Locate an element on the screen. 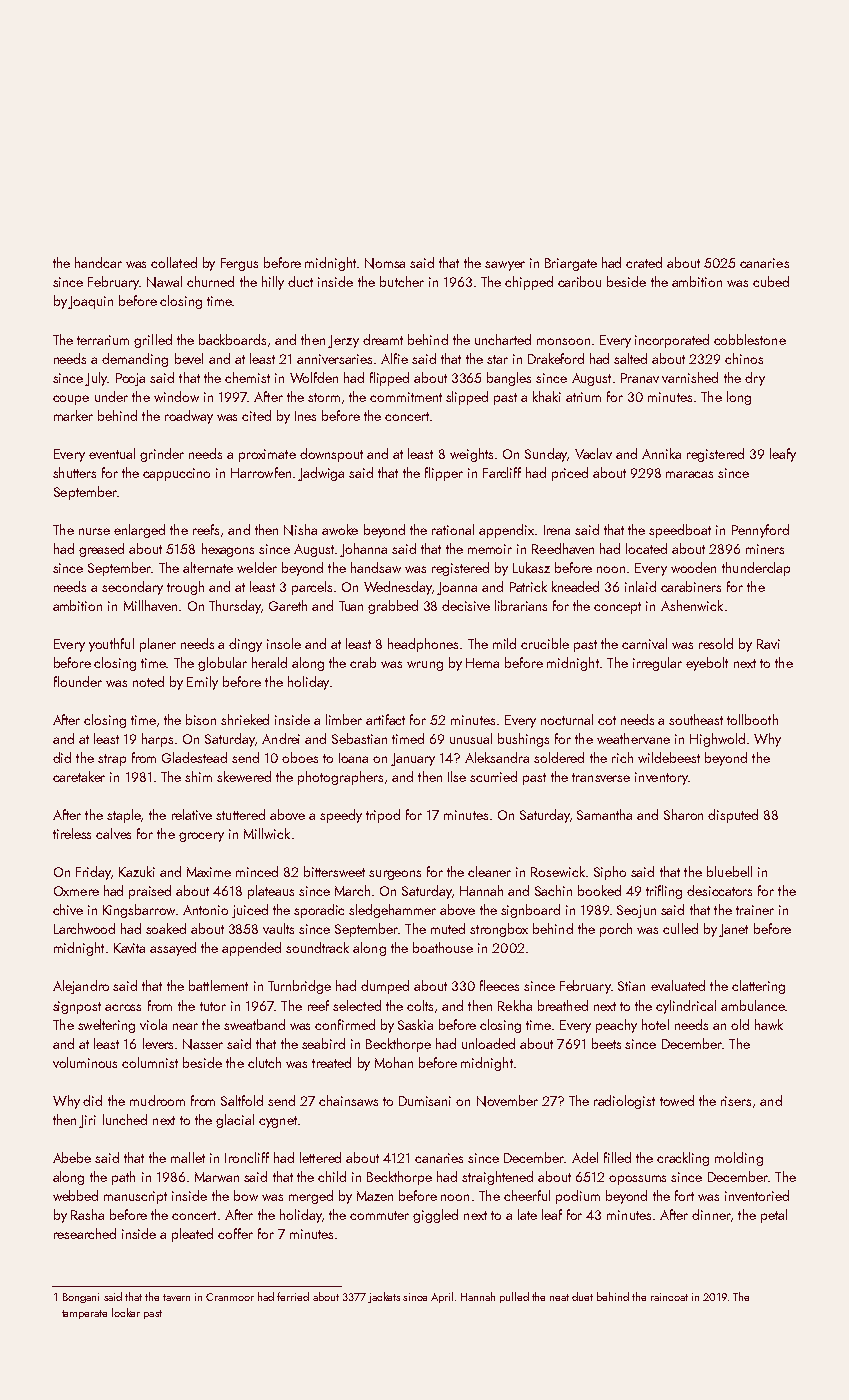  sawyer is located at coordinates (505, 266).
